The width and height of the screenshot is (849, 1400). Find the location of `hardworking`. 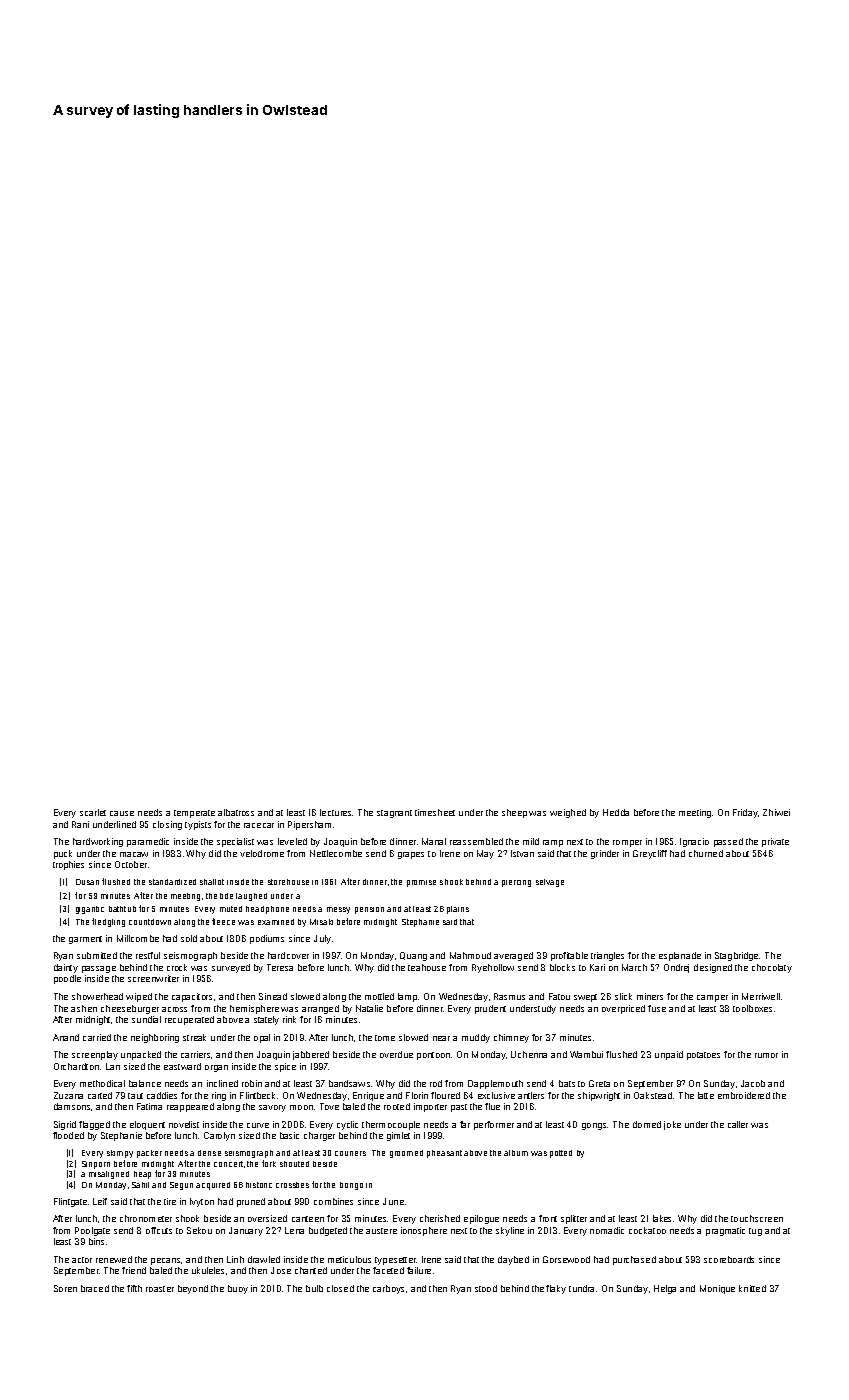

hardworking is located at coordinates (98, 842).
